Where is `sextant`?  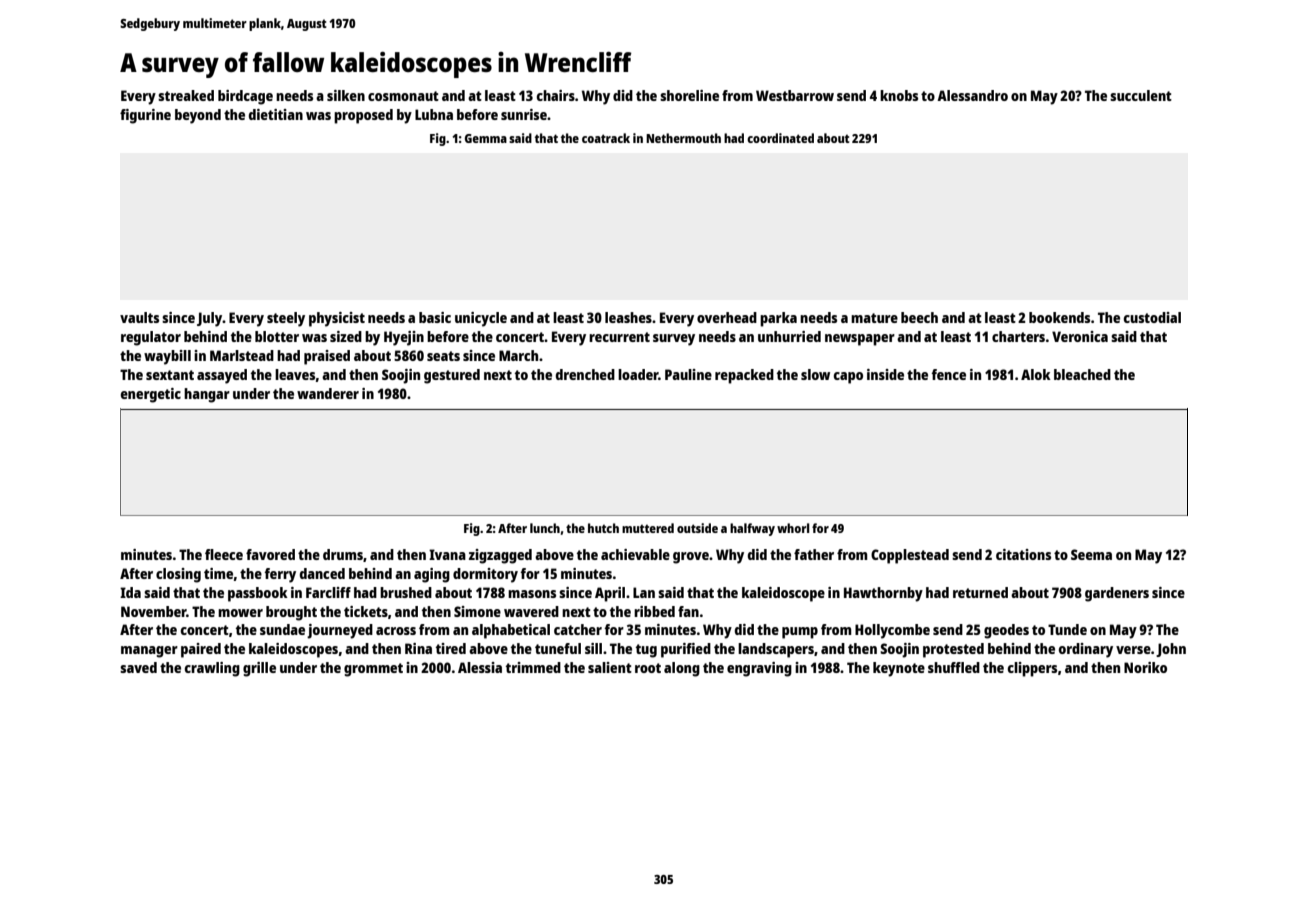
sextant is located at coordinates (170, 375).
